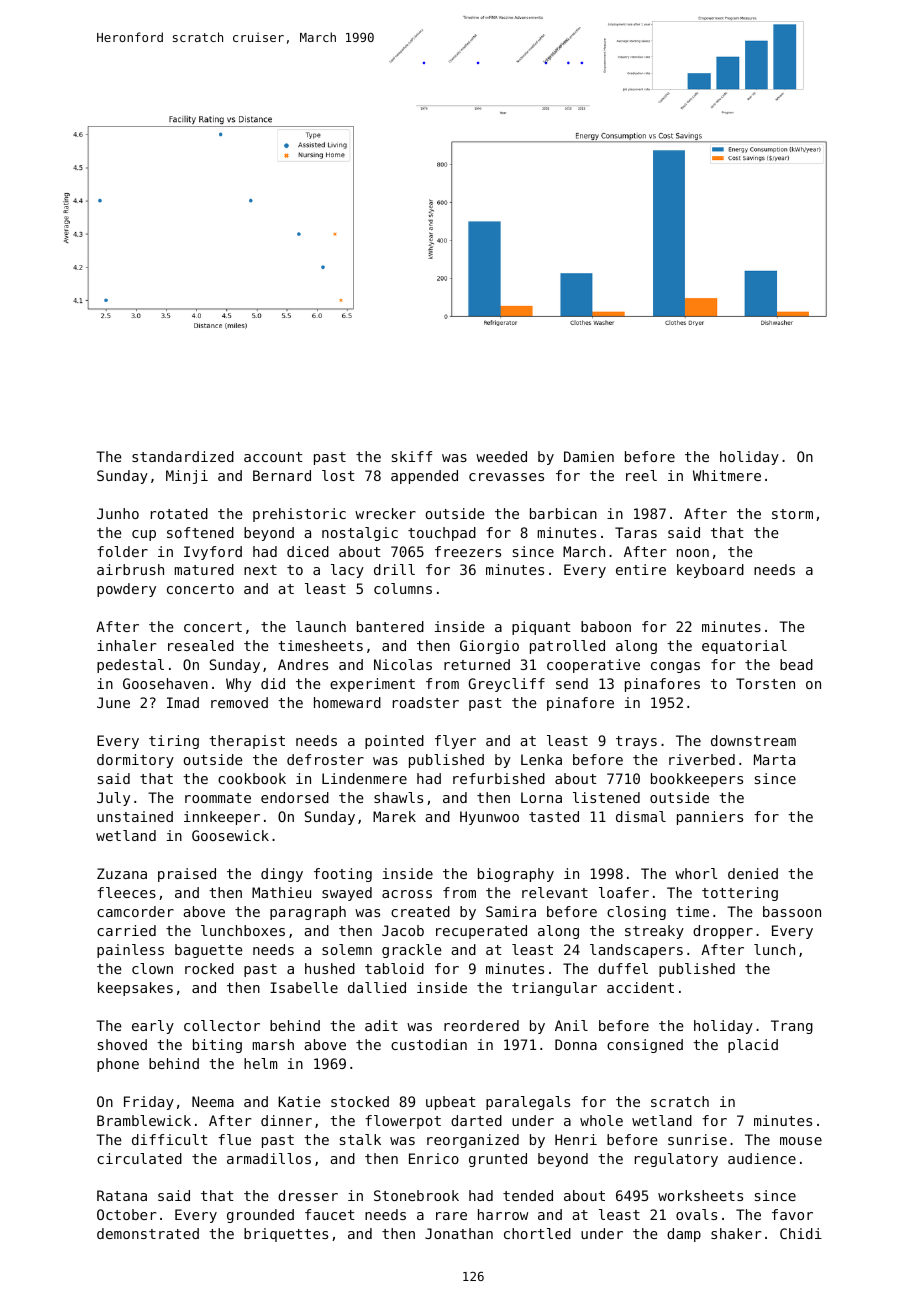 Image resolution: width=924 pixels, height=1308 pixels. What do you see at coordinates (589, 456) in the screenshot?
I see `Damien` at bounding box center [589, 456].
